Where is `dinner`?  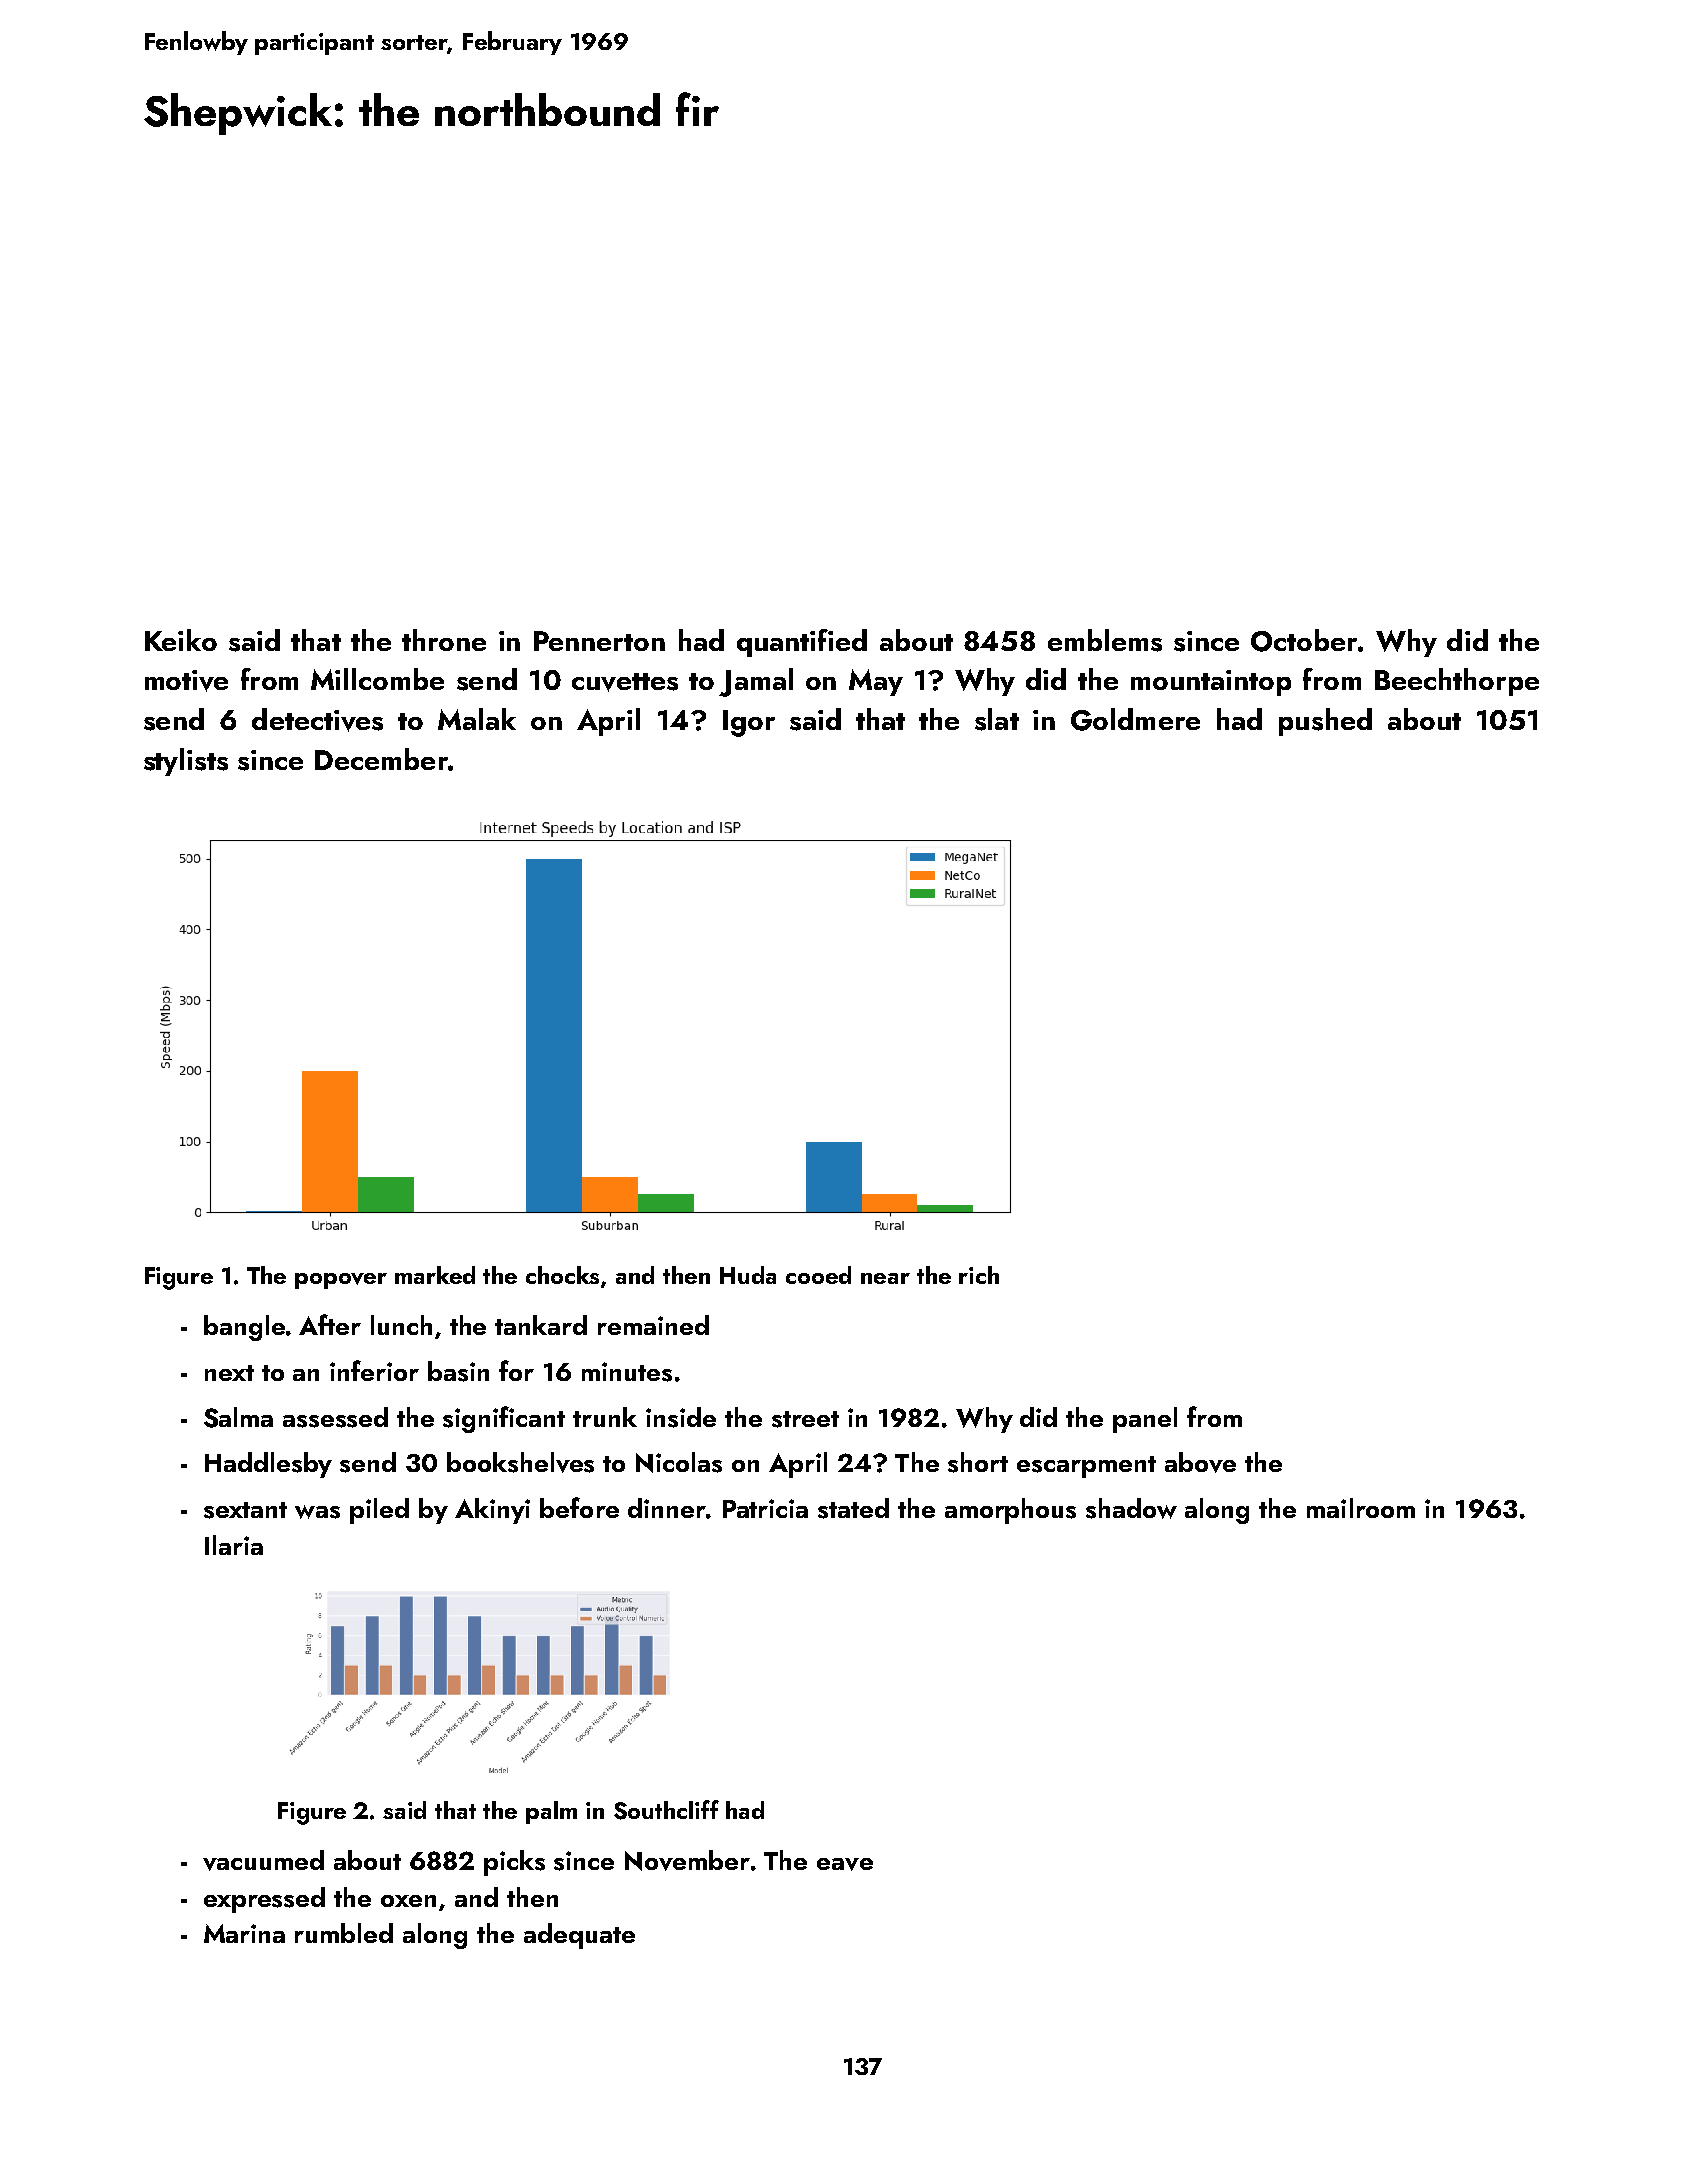 dinner is located at coordinates (667, 1508).
